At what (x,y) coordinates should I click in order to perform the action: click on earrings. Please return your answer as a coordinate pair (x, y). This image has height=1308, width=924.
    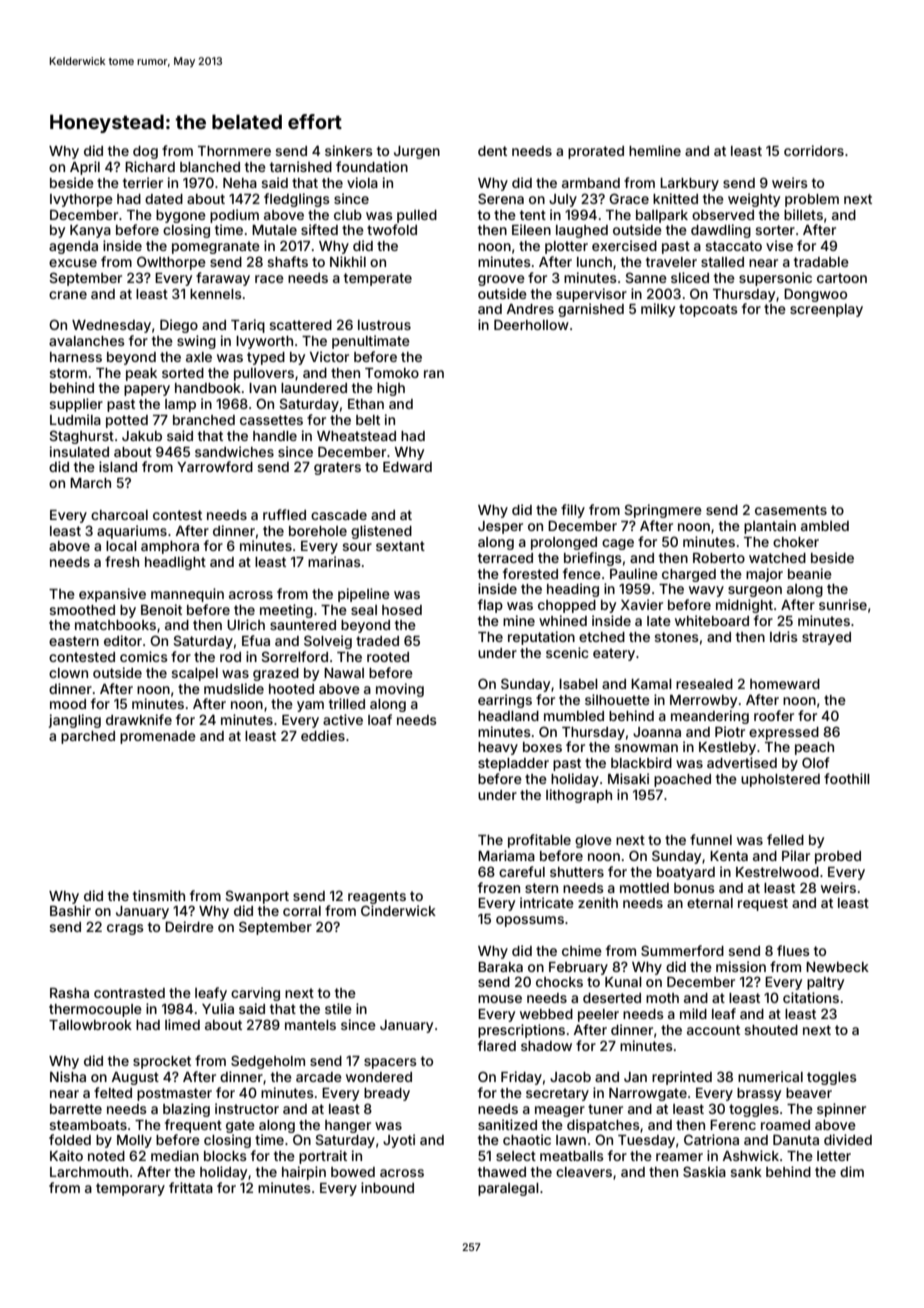
    Looking at the image, I should click on (505, 701).
